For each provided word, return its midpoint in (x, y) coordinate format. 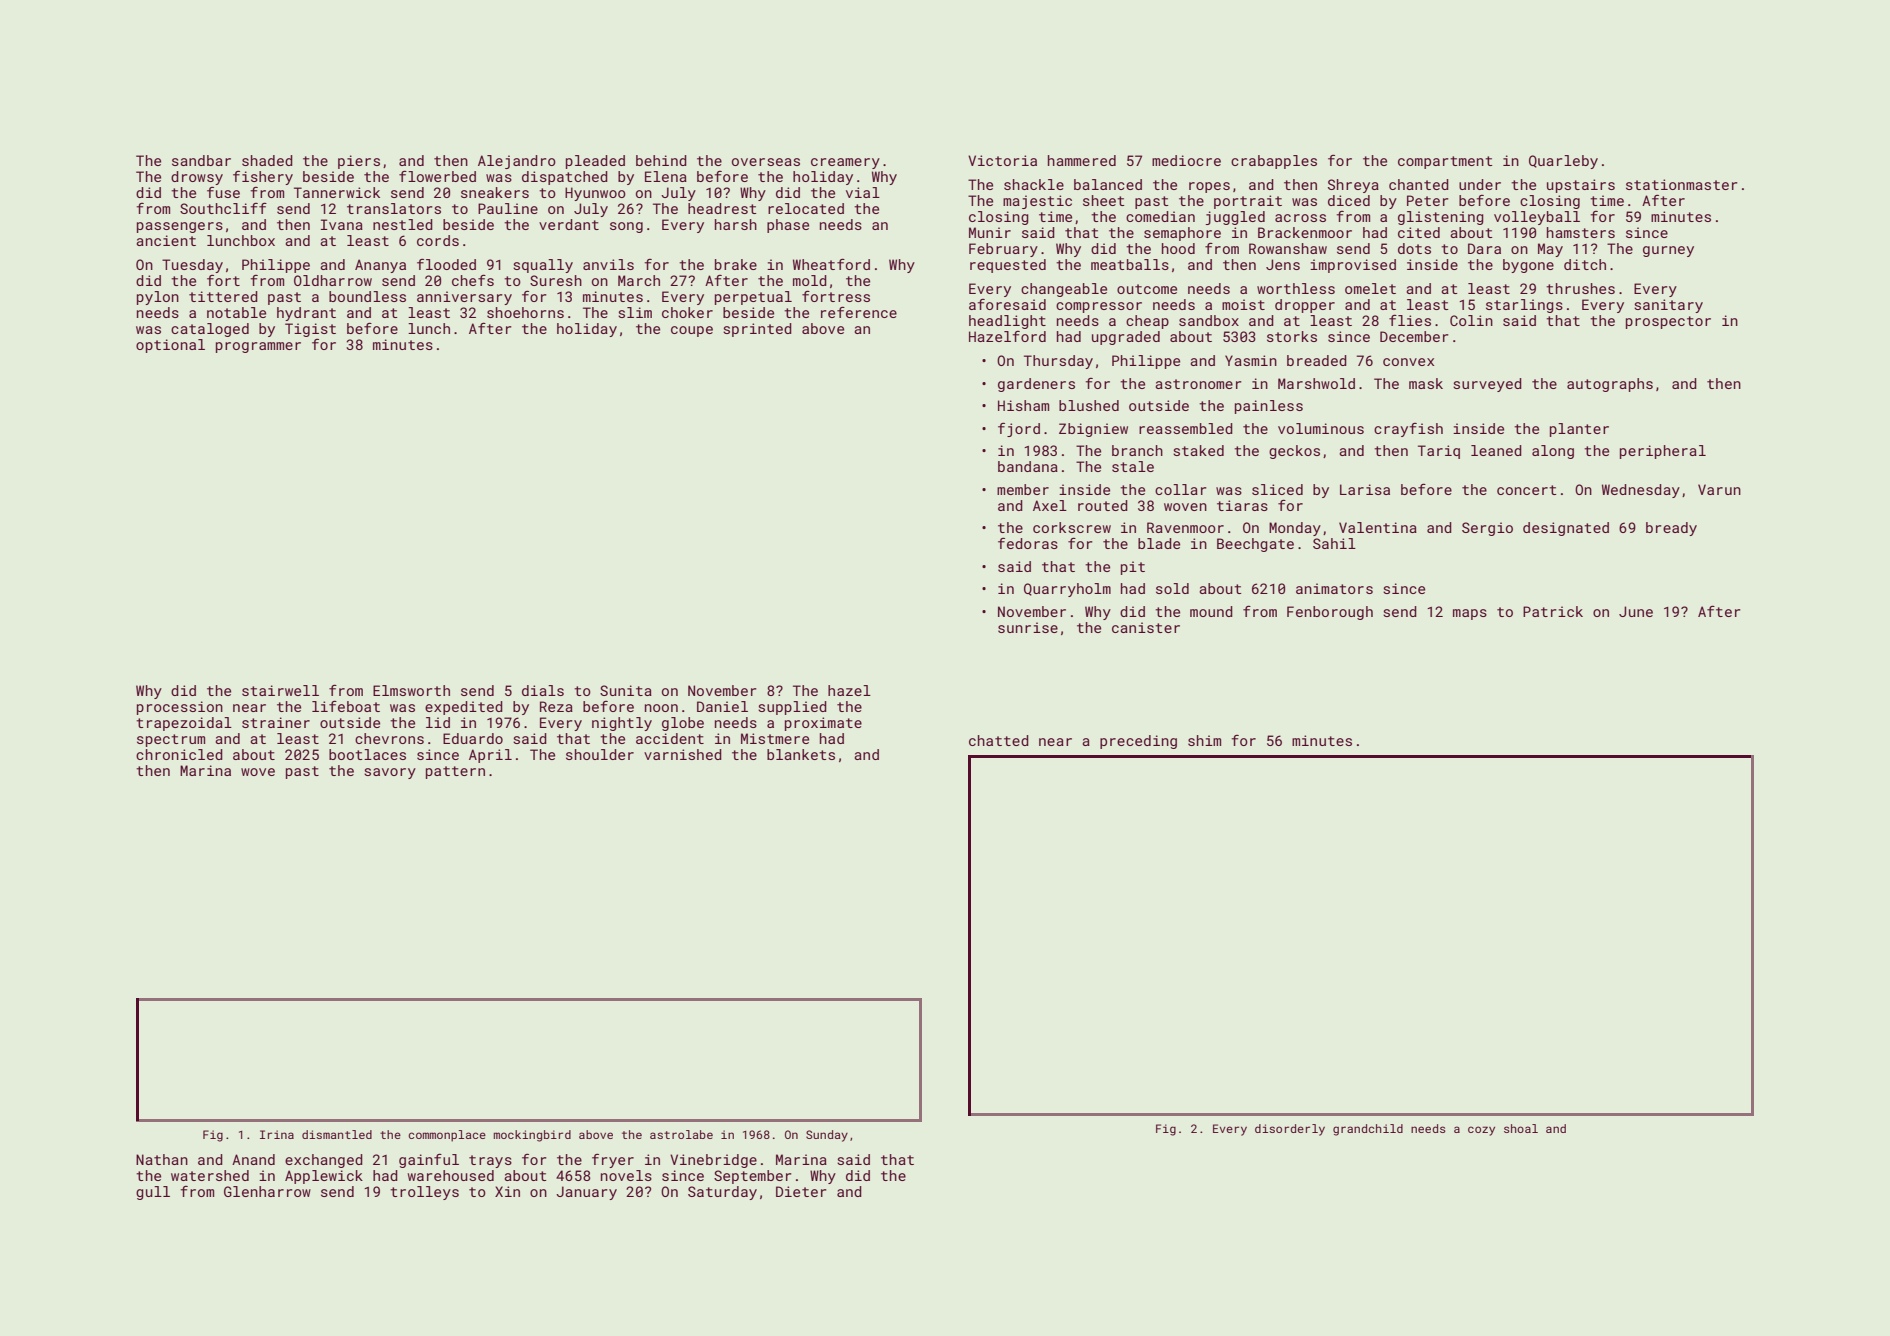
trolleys (424, 1193)
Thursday (1058, 362)
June (1636, 611)
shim (1204, 740)
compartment (1445, 162)
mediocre (1186, 160)
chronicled (179, 754)
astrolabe (681, 1134)
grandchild (1368, 1130)
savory (390, 773)
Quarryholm (1067, 590)
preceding (1138, 742)
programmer (258, 347)
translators (394, 208)
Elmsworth (411, 690)
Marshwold (1316, 383)
